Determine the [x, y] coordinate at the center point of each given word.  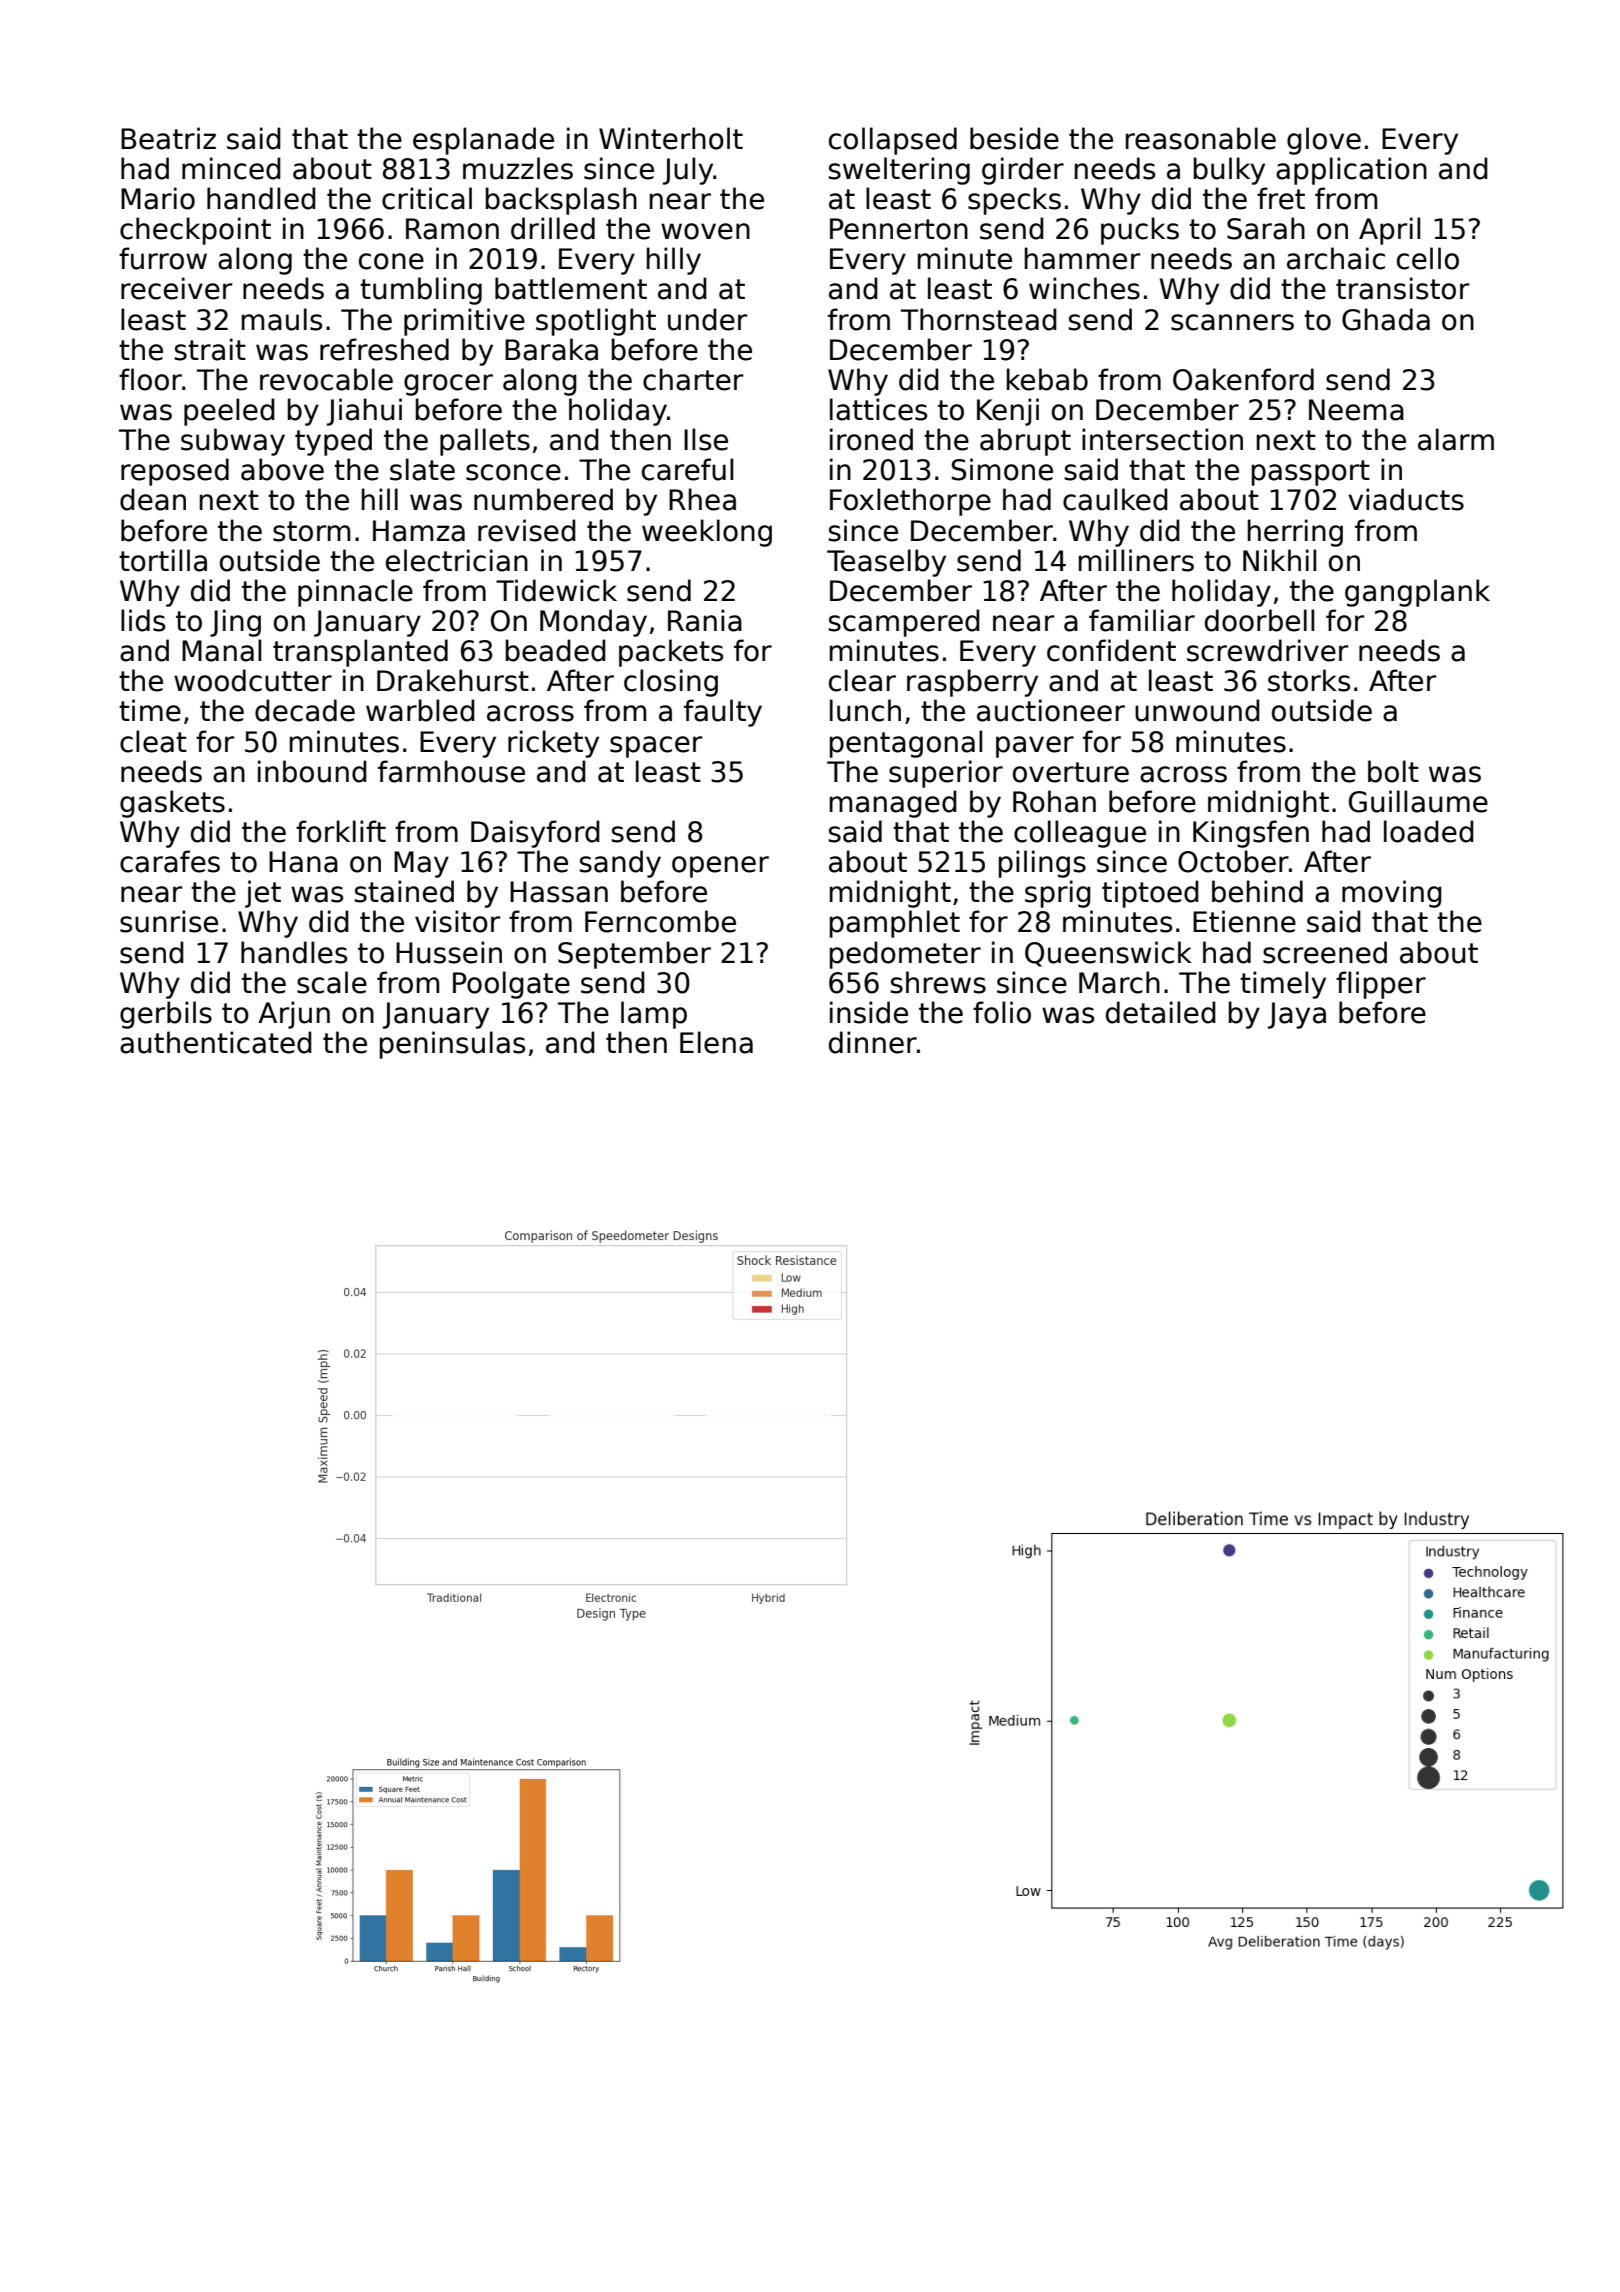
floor [150, 379]
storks [1309, 680]
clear [862, 680]
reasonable [1201, 138]
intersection [1162, 439]
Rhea [702, 499]
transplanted [360, 653]
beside [1014, 138]
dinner [873, 1042]
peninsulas [452, 1045]
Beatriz [168, 138]
